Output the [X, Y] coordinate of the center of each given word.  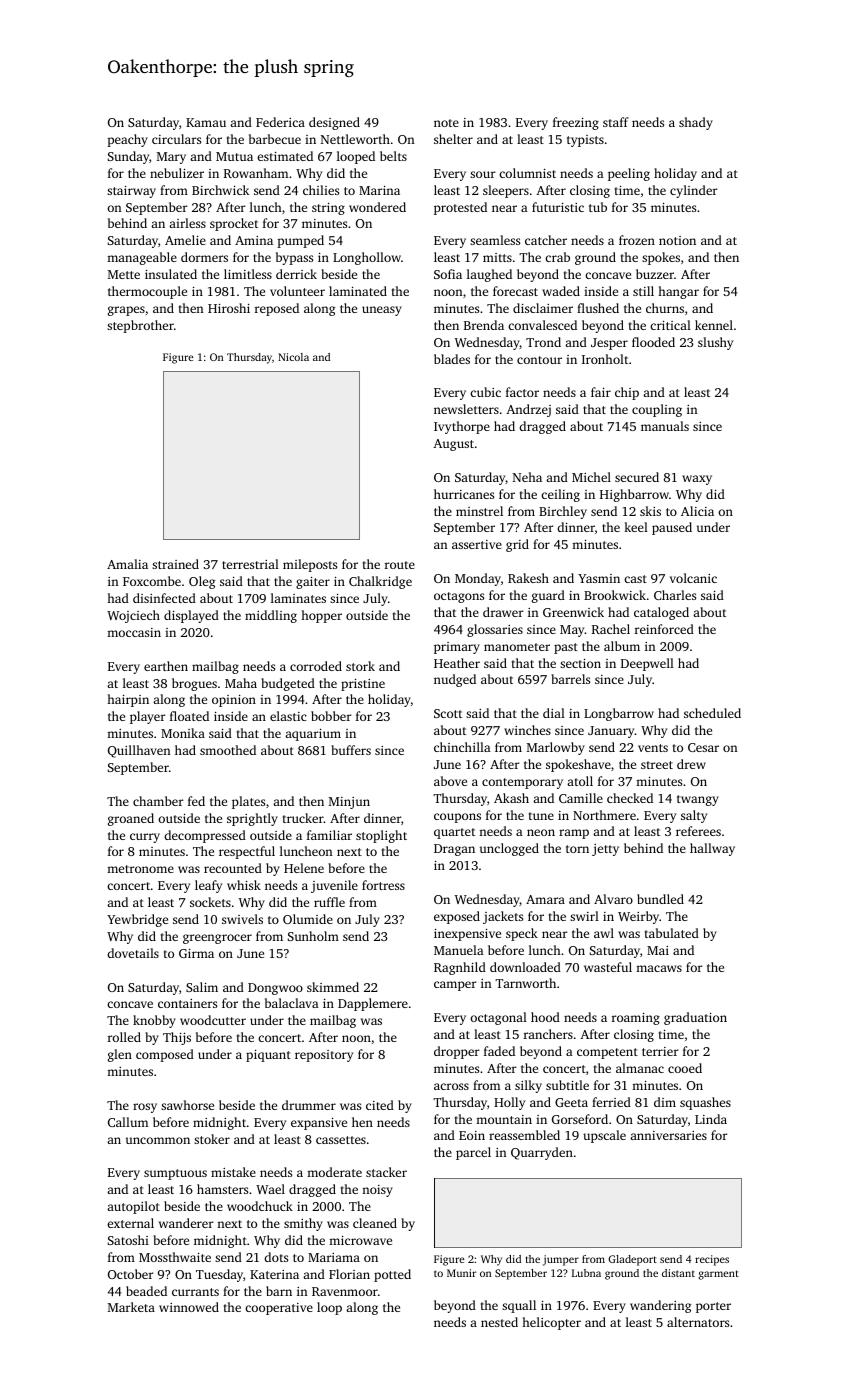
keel [636, 527]
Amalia [127, 564]
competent [607, 1053]
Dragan [454, 850]
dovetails [133, 953]
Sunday [128, 157]
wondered [377, 207]
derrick [296, 274]
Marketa [131, 1307]
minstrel [479, 511]
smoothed [228, 750]
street [657, 765]
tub [598, 207]
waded [561, 291]
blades [452, 359]
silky [528, 1086]
